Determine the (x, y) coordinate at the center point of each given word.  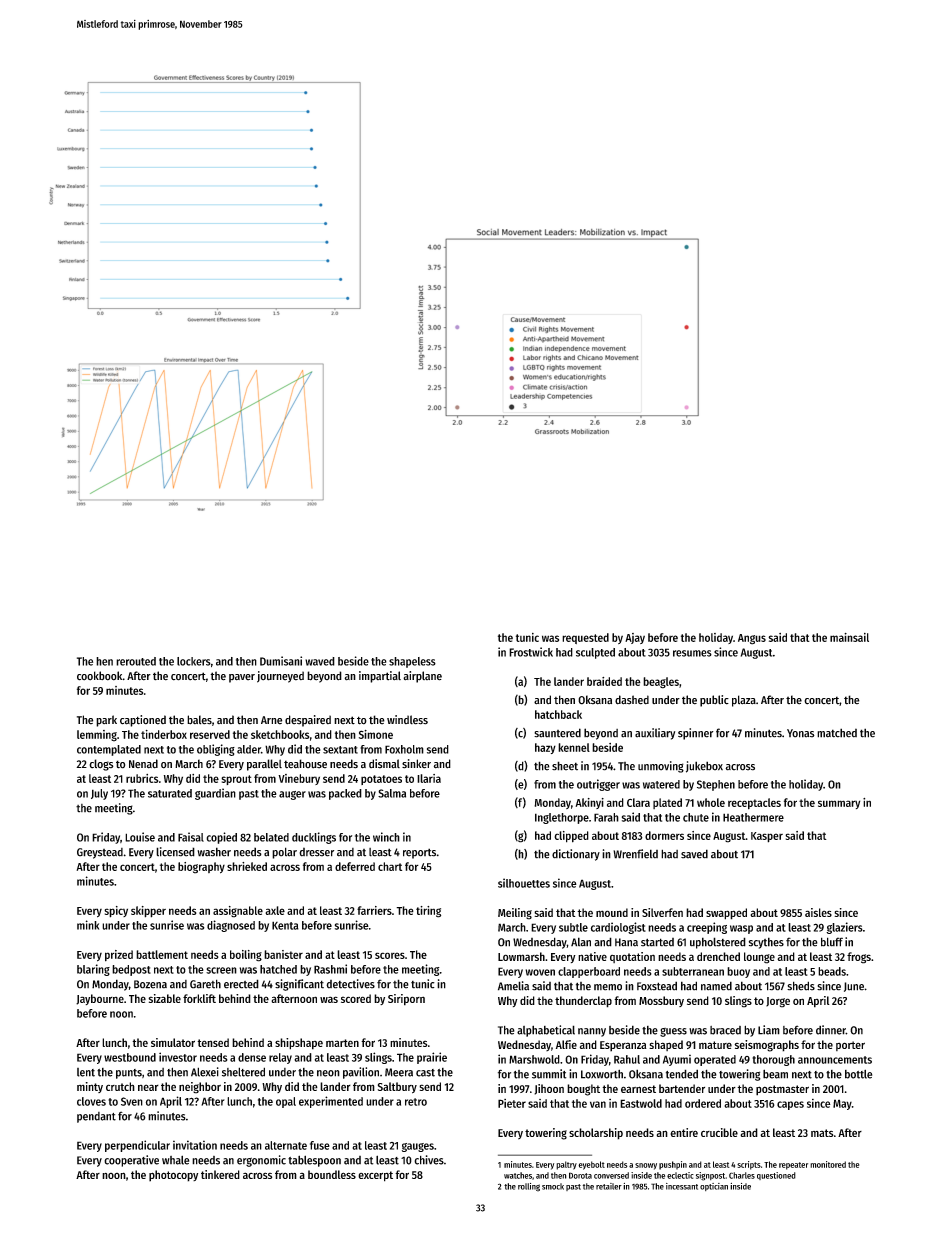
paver (242, 678)
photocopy (173, 1176)
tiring (428, 912)
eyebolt (591, 1165)
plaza (744, 701)
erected (241, 984)
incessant (682, 1186)
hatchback (558, 714)
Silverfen (662, 912)
